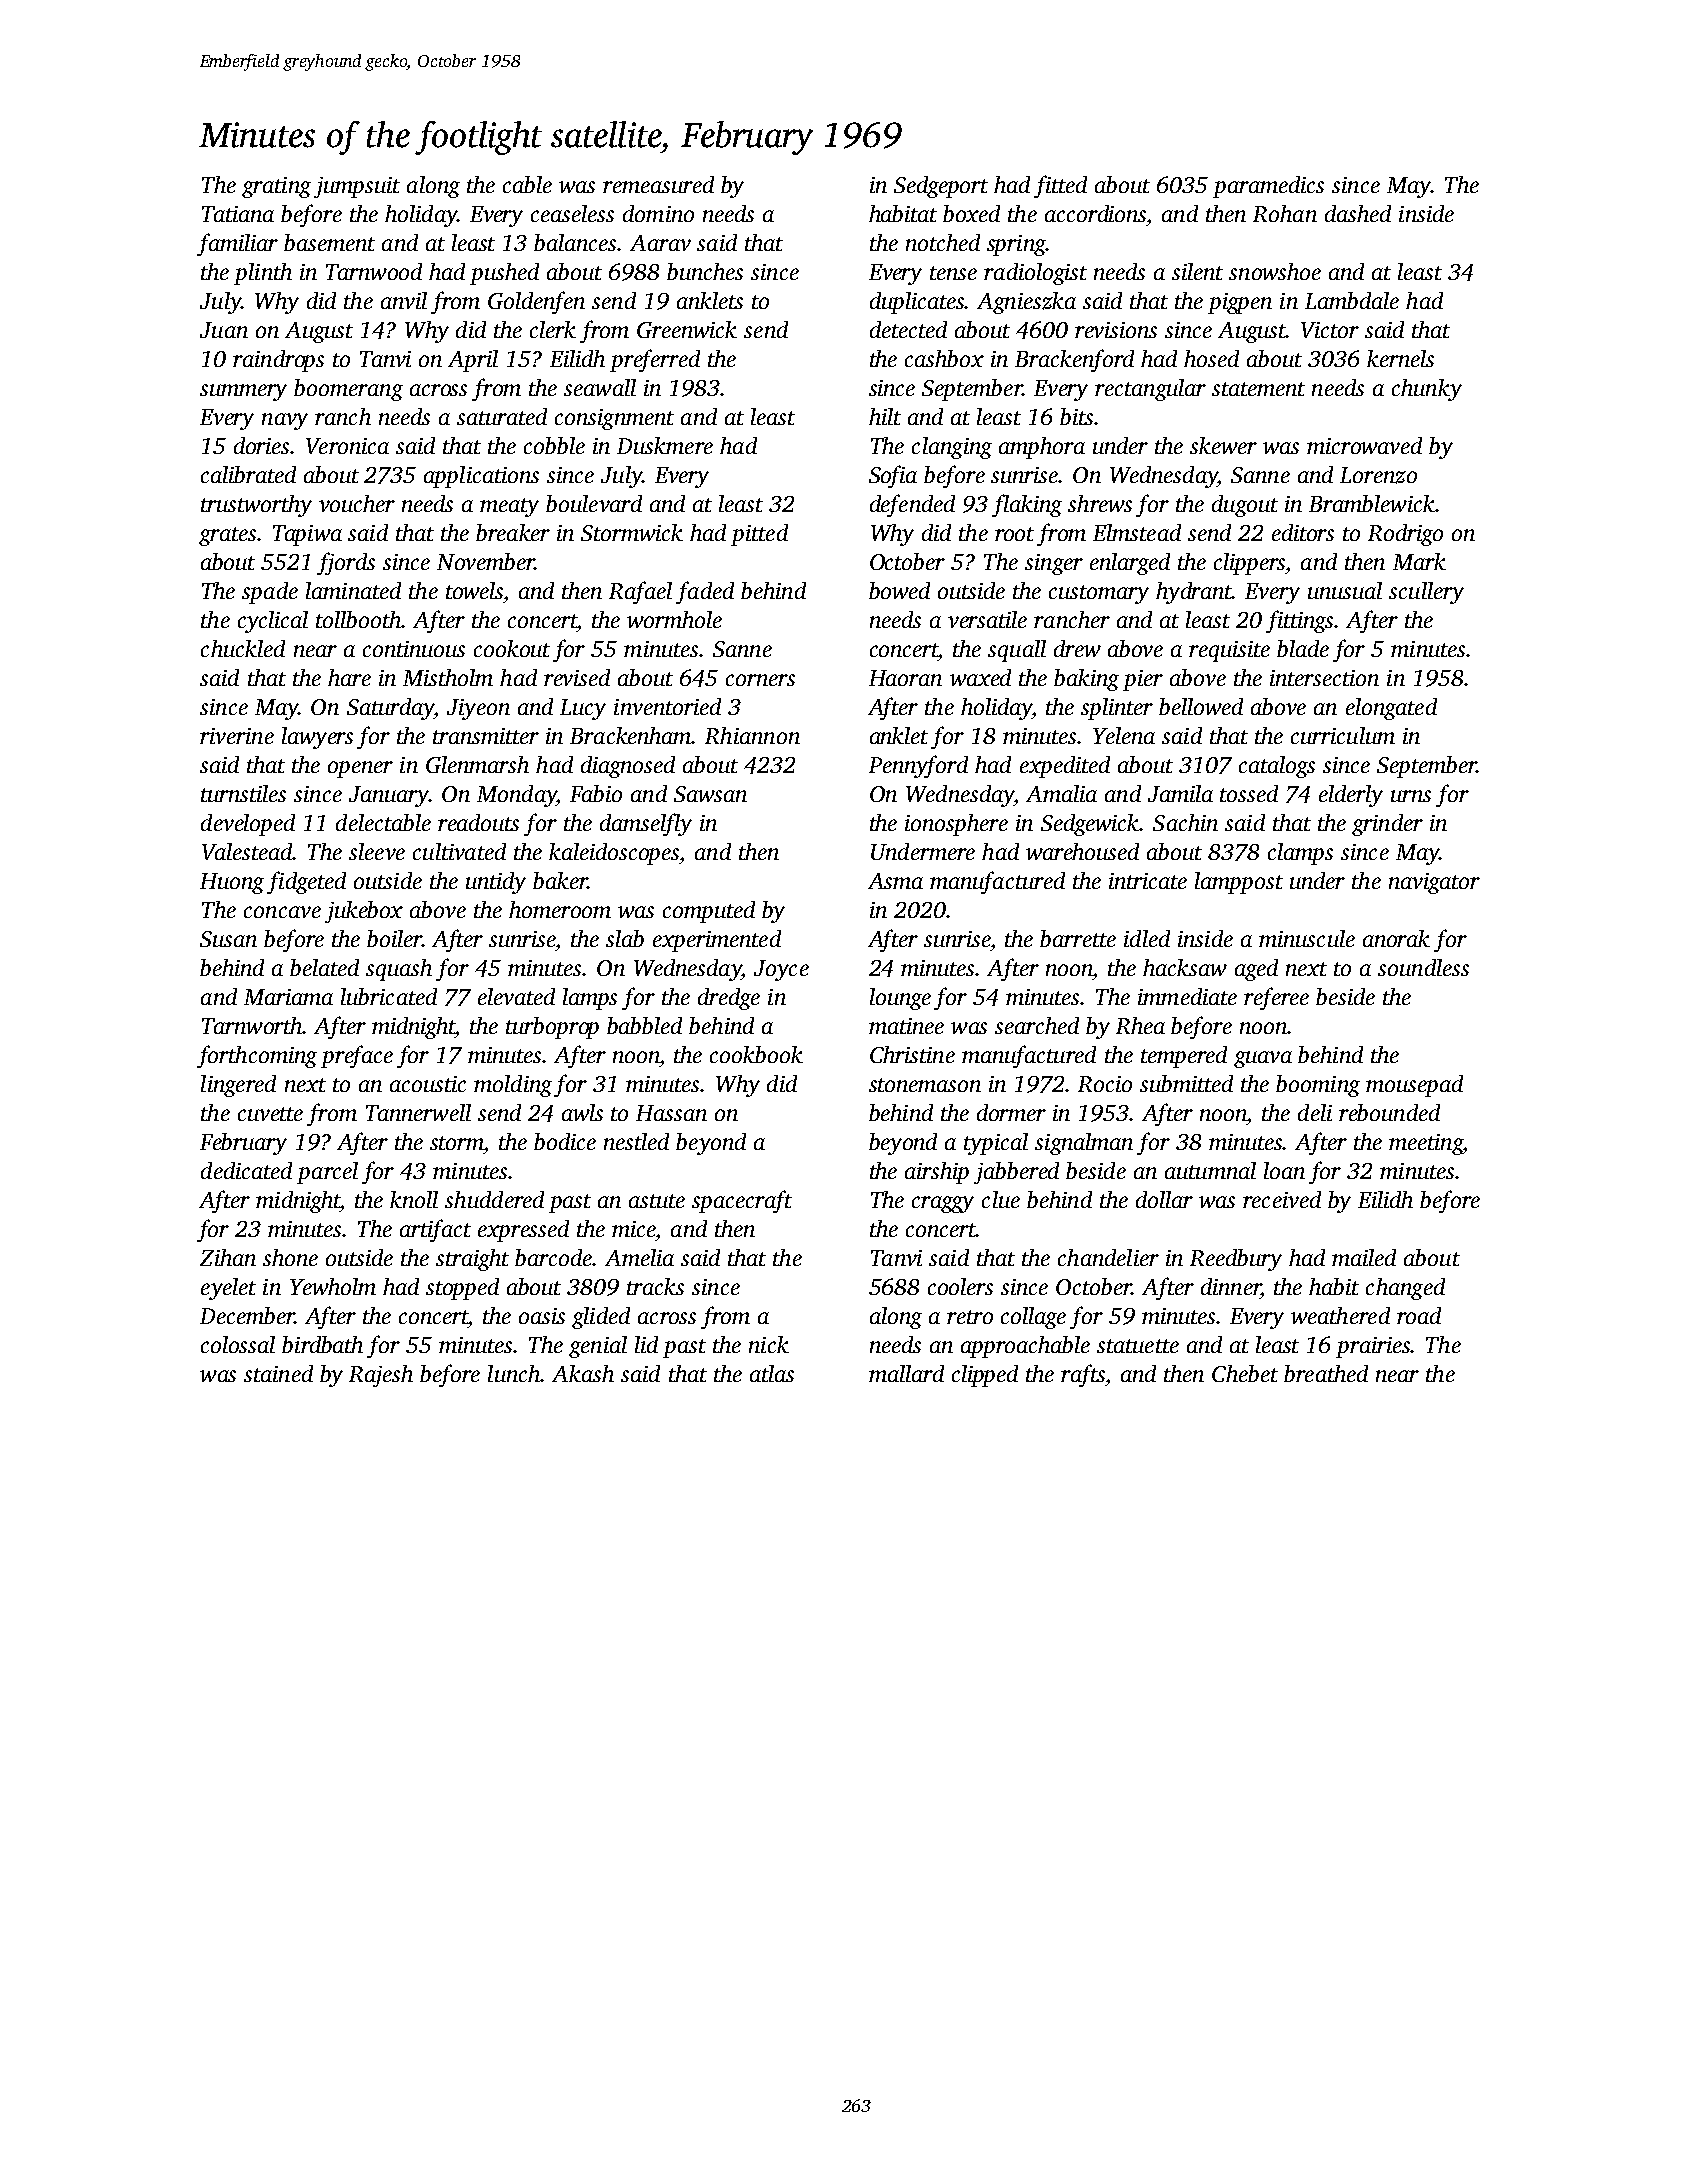  What do you see at coordinates (276, 187) in the image?
I see `grating` at bounding box center [276, 187].
